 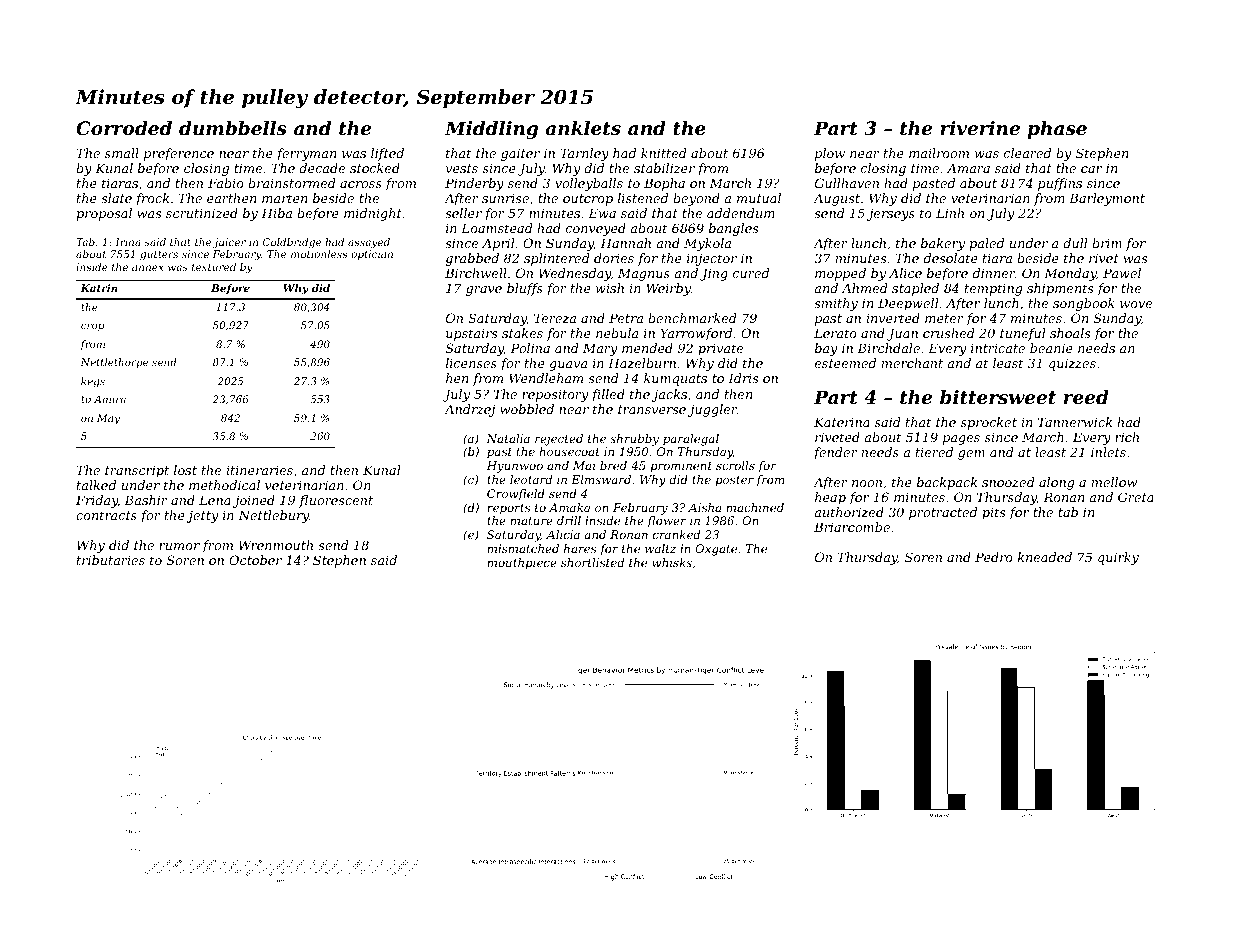 What do you see at coordinates (497, 228) in the document?
I see `Loamstead` at bounding box center [497, 228].
